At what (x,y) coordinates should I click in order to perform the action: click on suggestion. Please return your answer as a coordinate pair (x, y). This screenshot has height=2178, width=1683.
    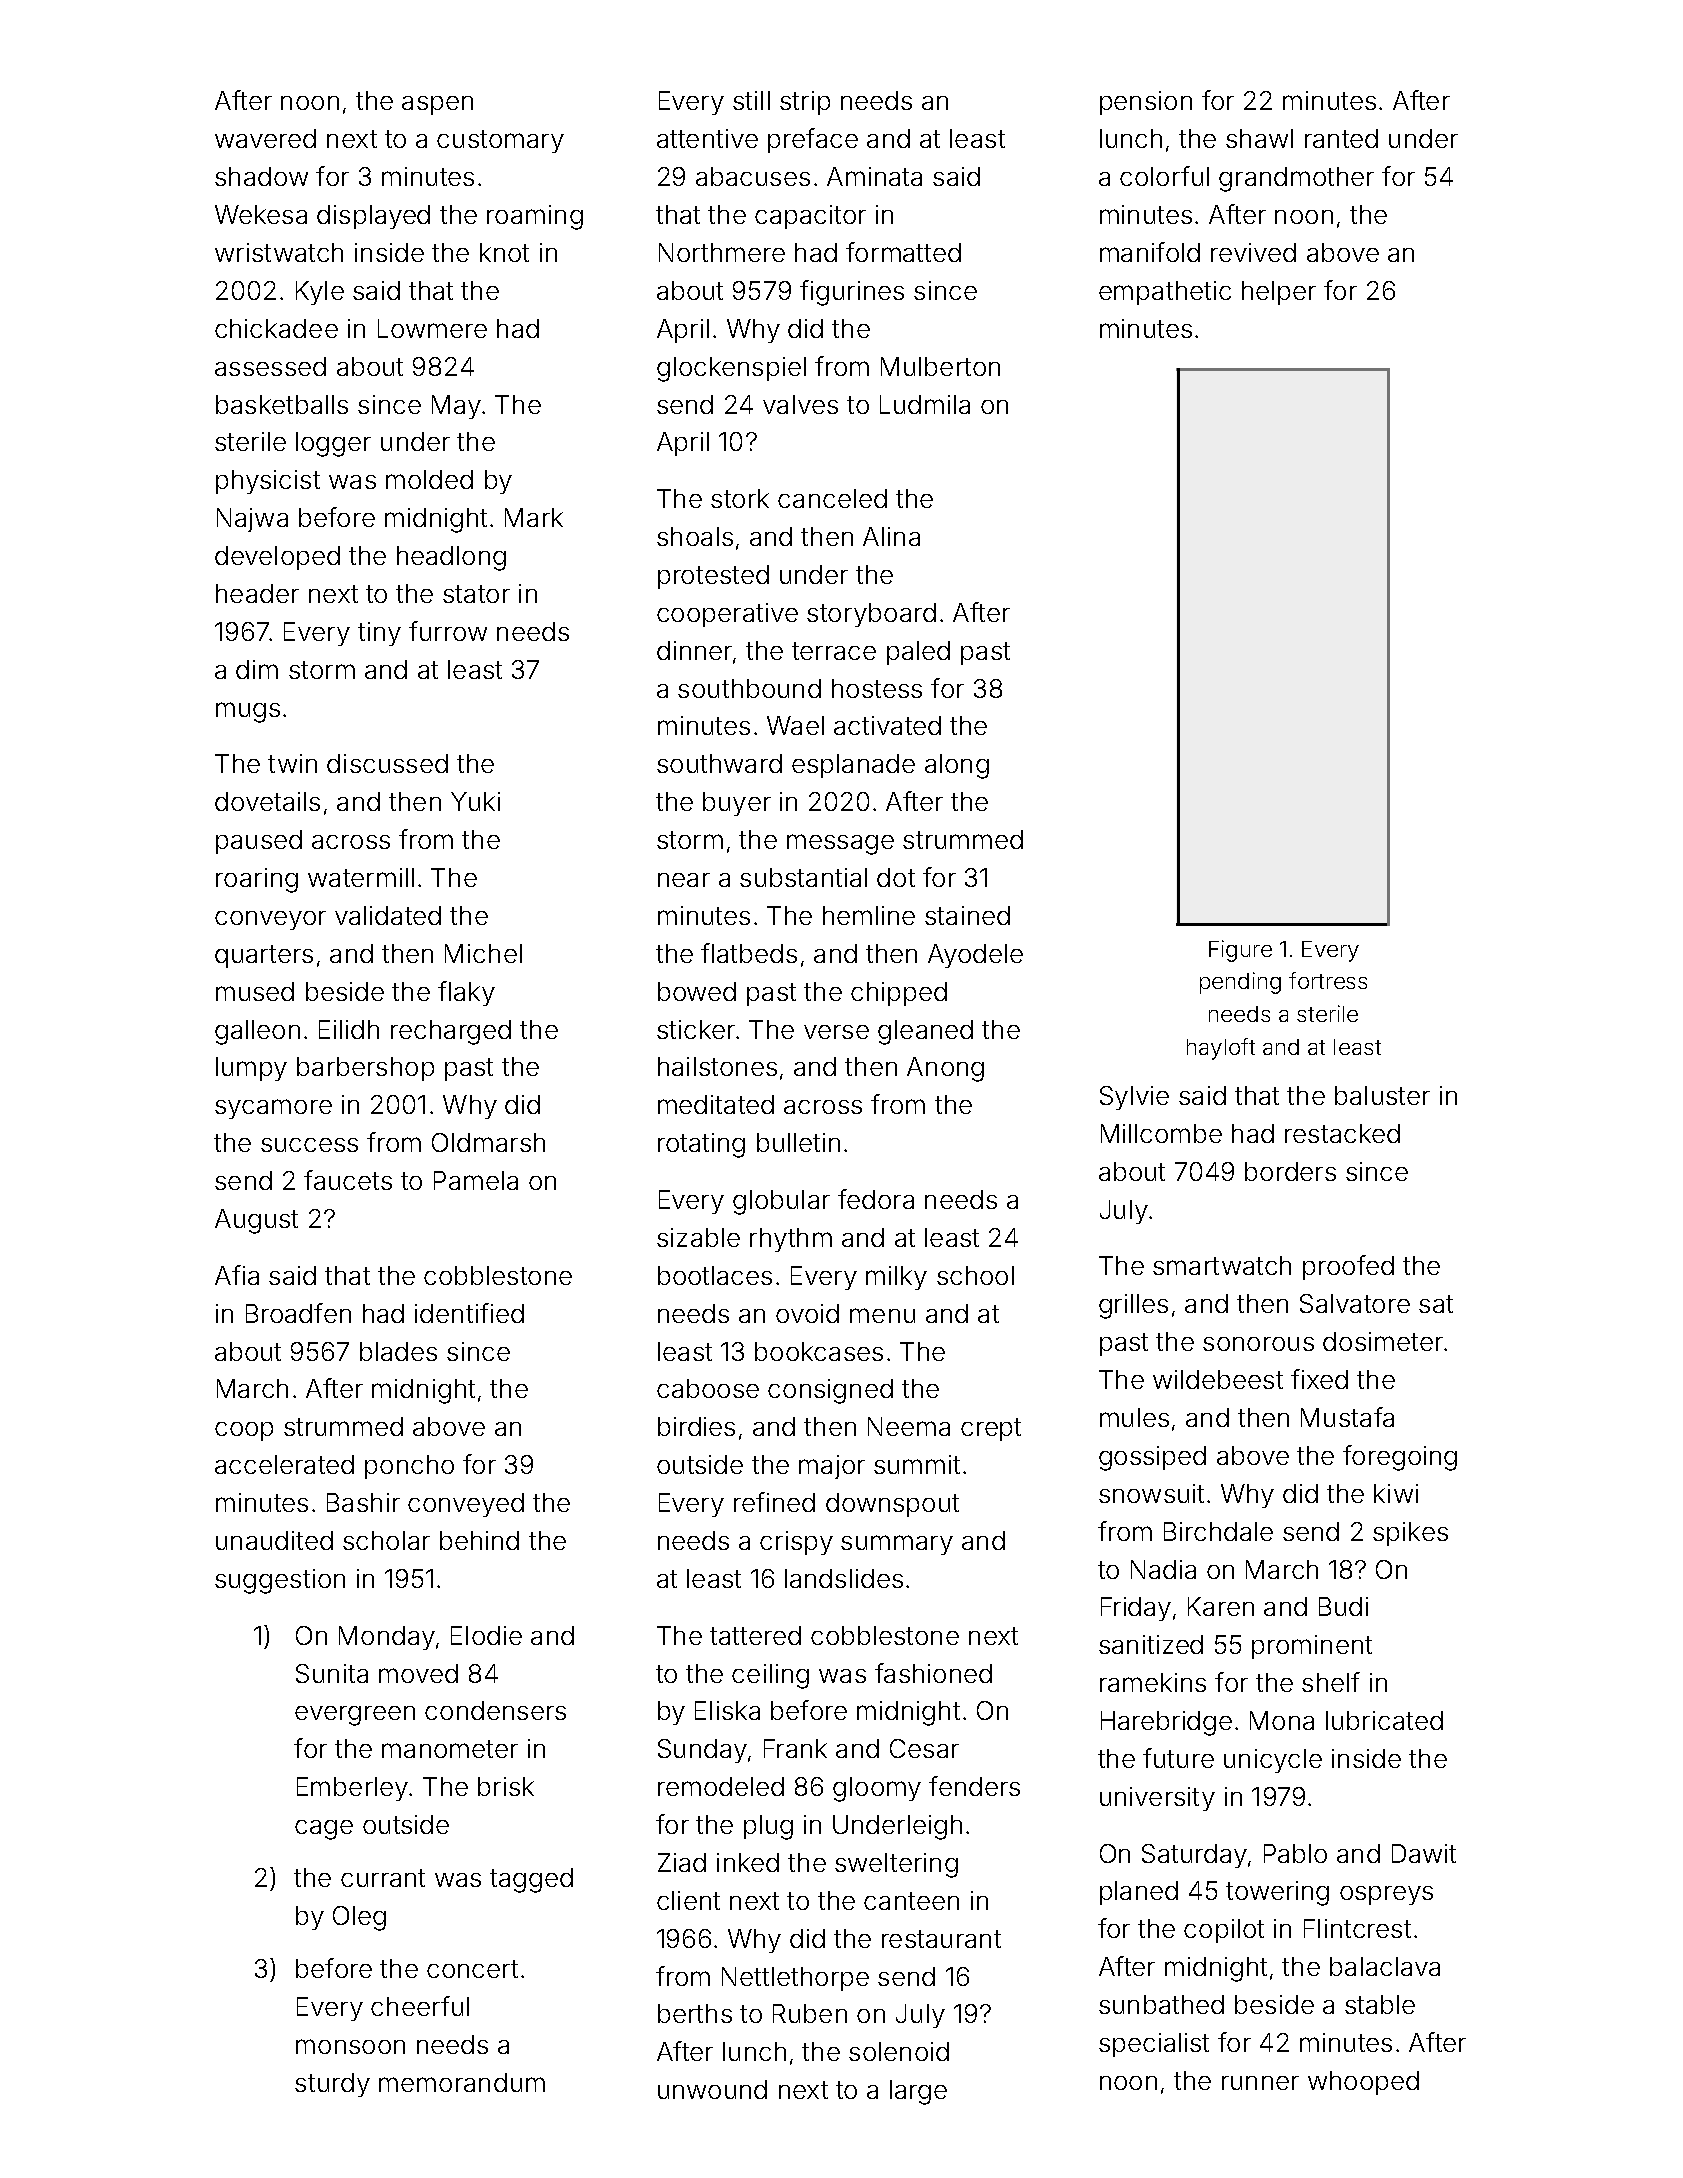
    Looking at the image, I should click on (280, 1581).
